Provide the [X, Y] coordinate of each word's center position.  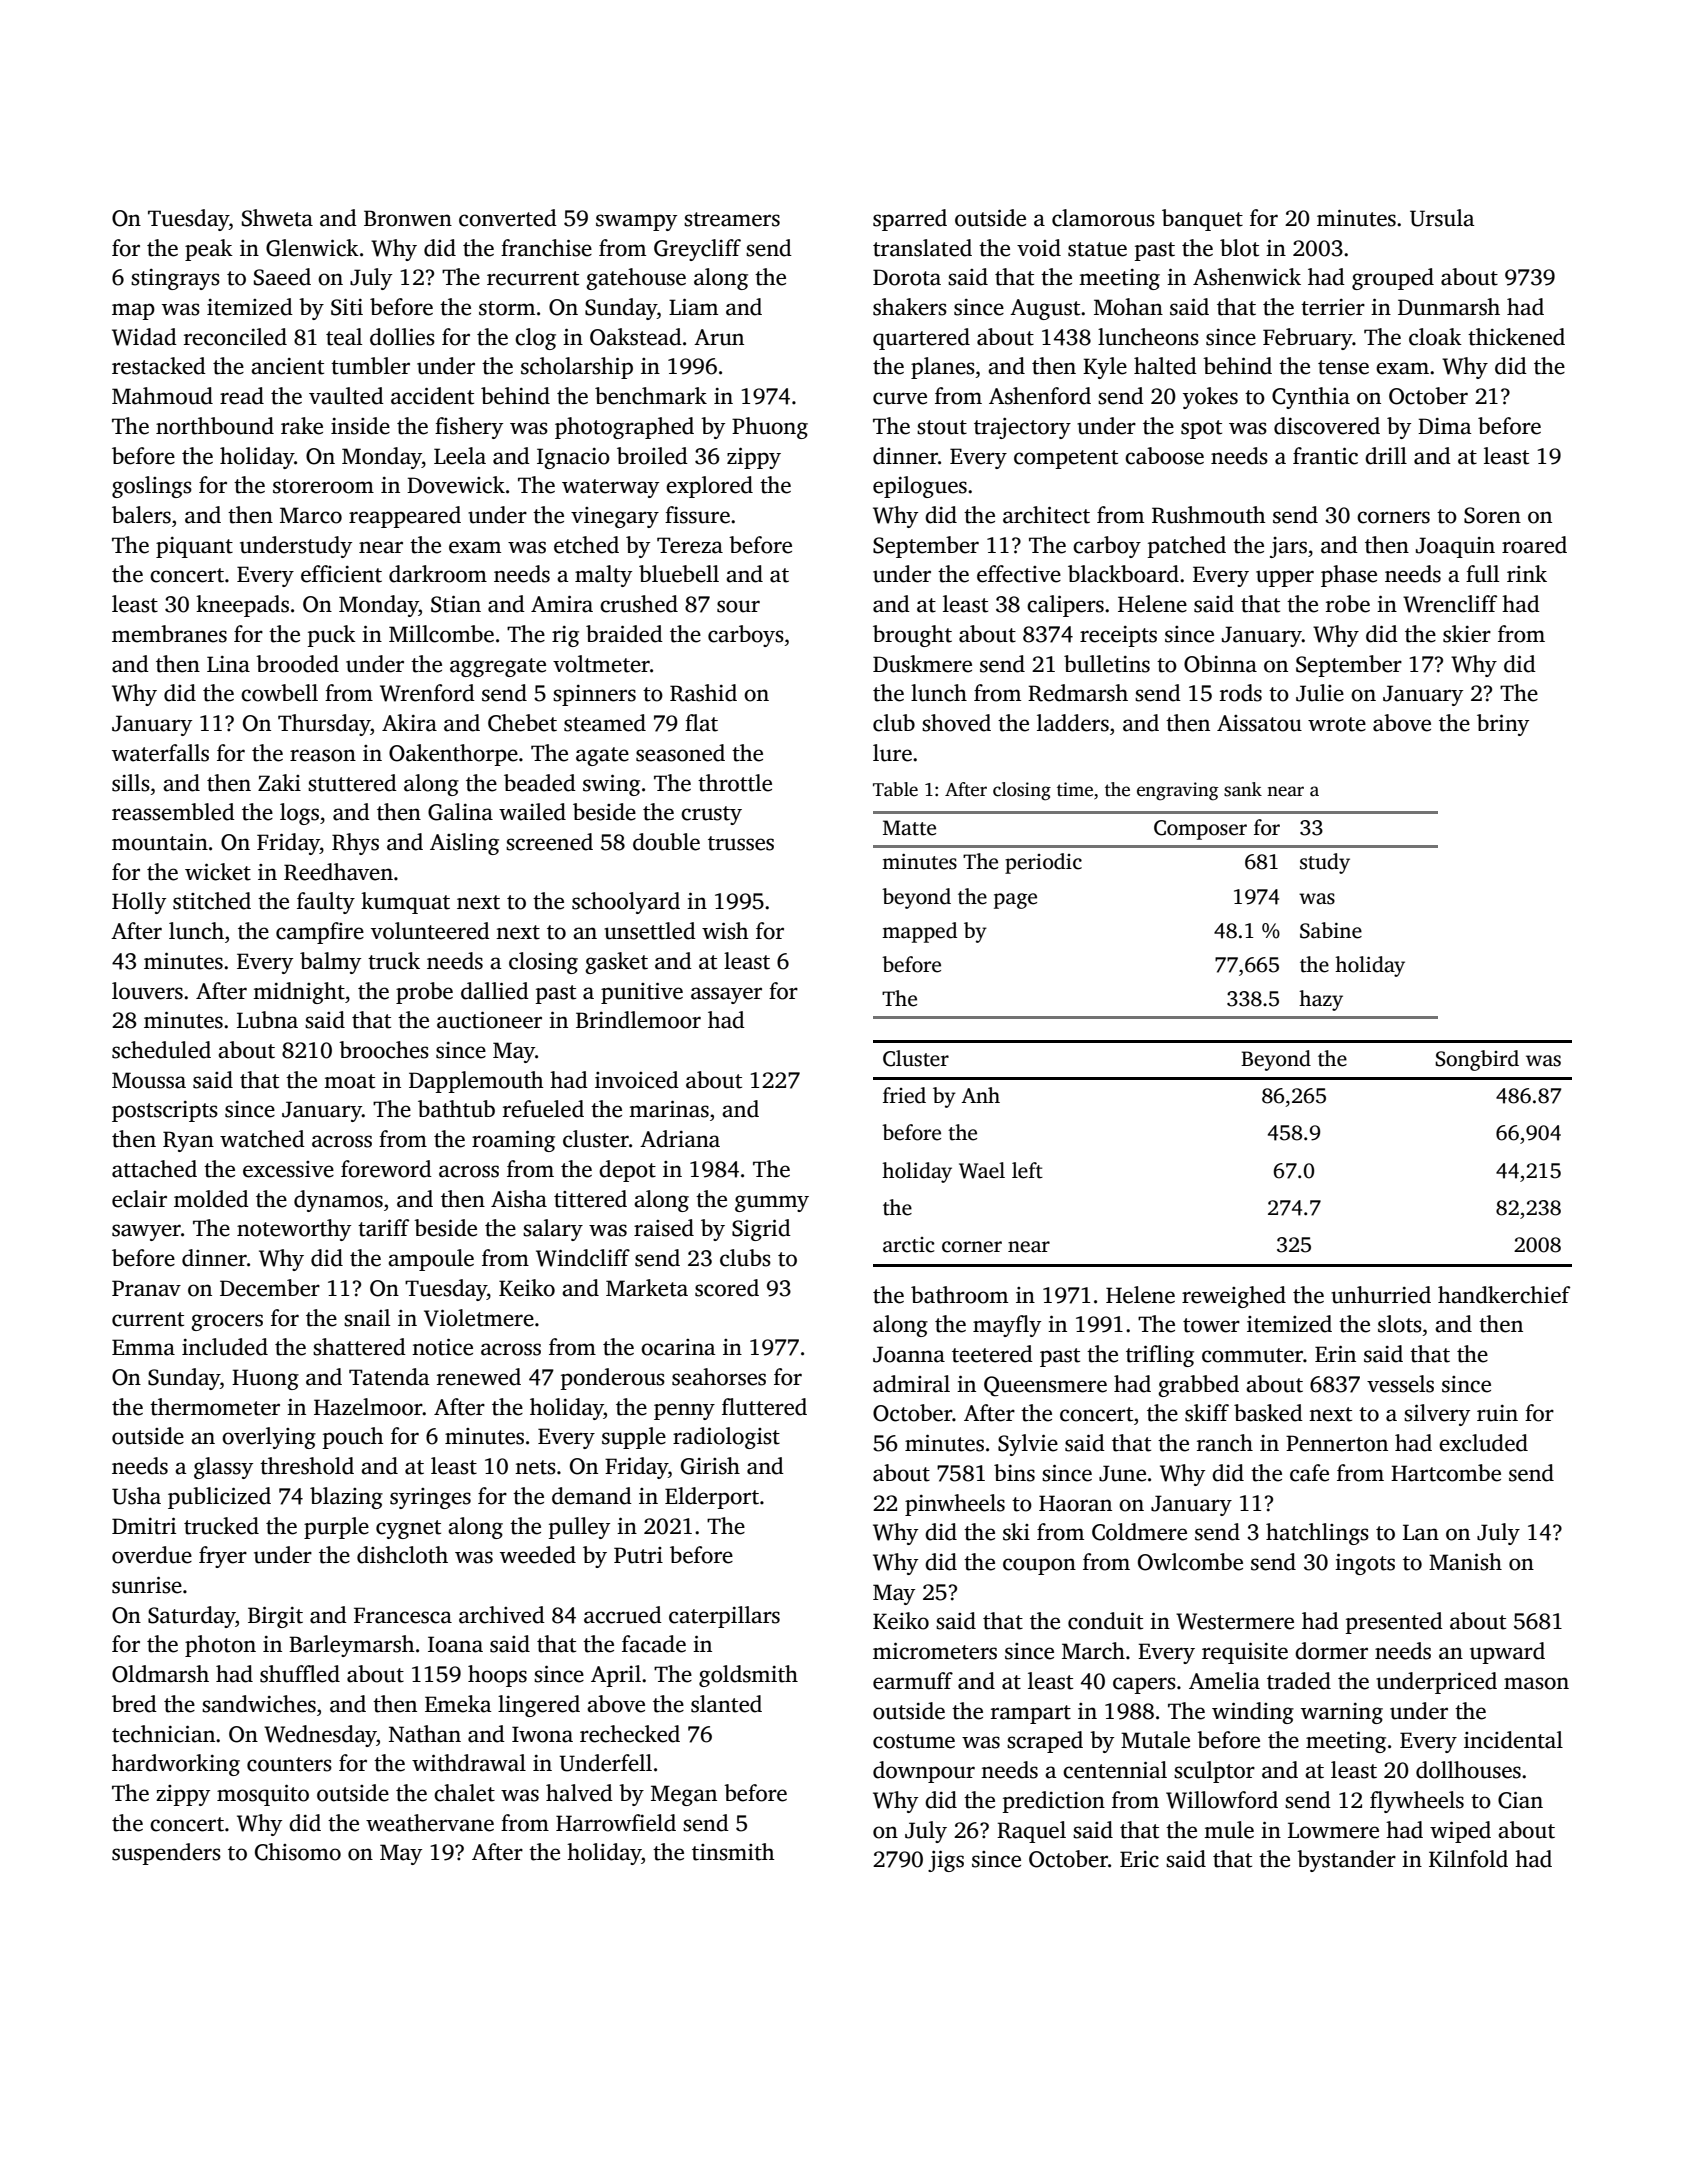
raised [664, 1228]
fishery [469, 428]
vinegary [615, 517]
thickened [1516, 337]
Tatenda [389, 1377]
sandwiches [259, 1704]
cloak [1435, 337]
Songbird [1477, 1060]
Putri [638, 1555]
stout [942, 427]
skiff [1207, 1413]
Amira [562, 604]
